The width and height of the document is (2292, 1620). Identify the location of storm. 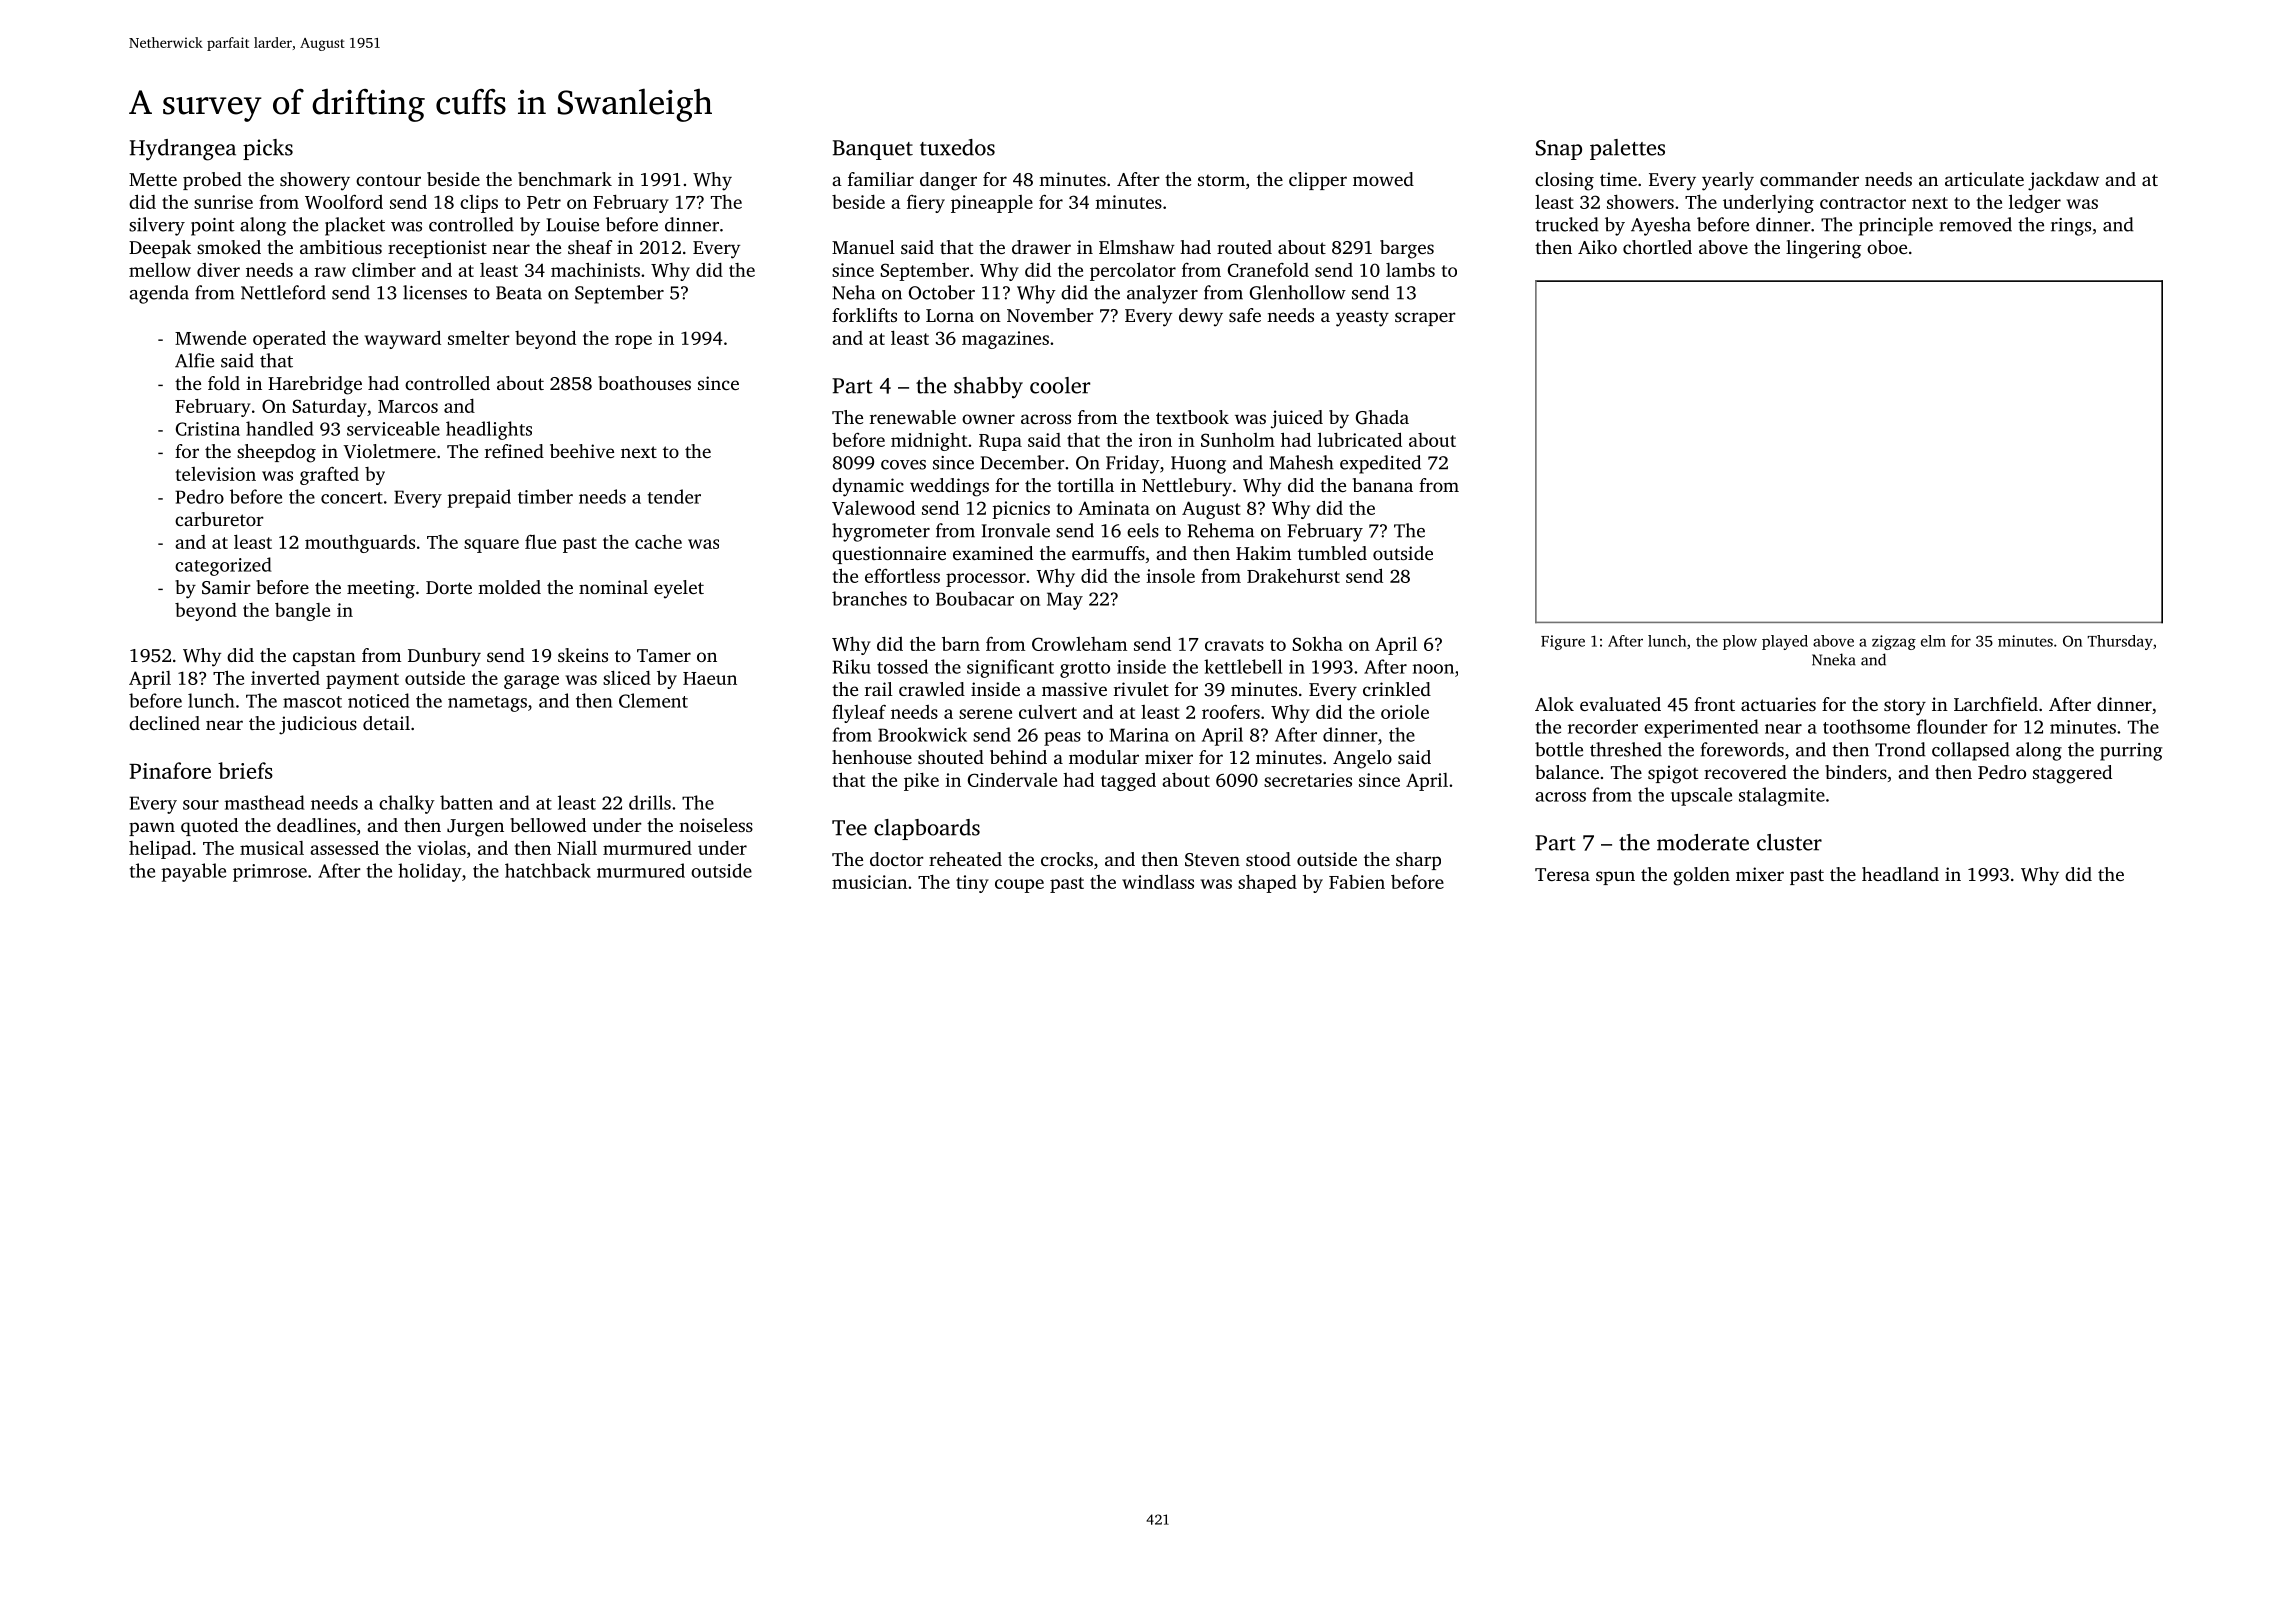
(1221, 180).
